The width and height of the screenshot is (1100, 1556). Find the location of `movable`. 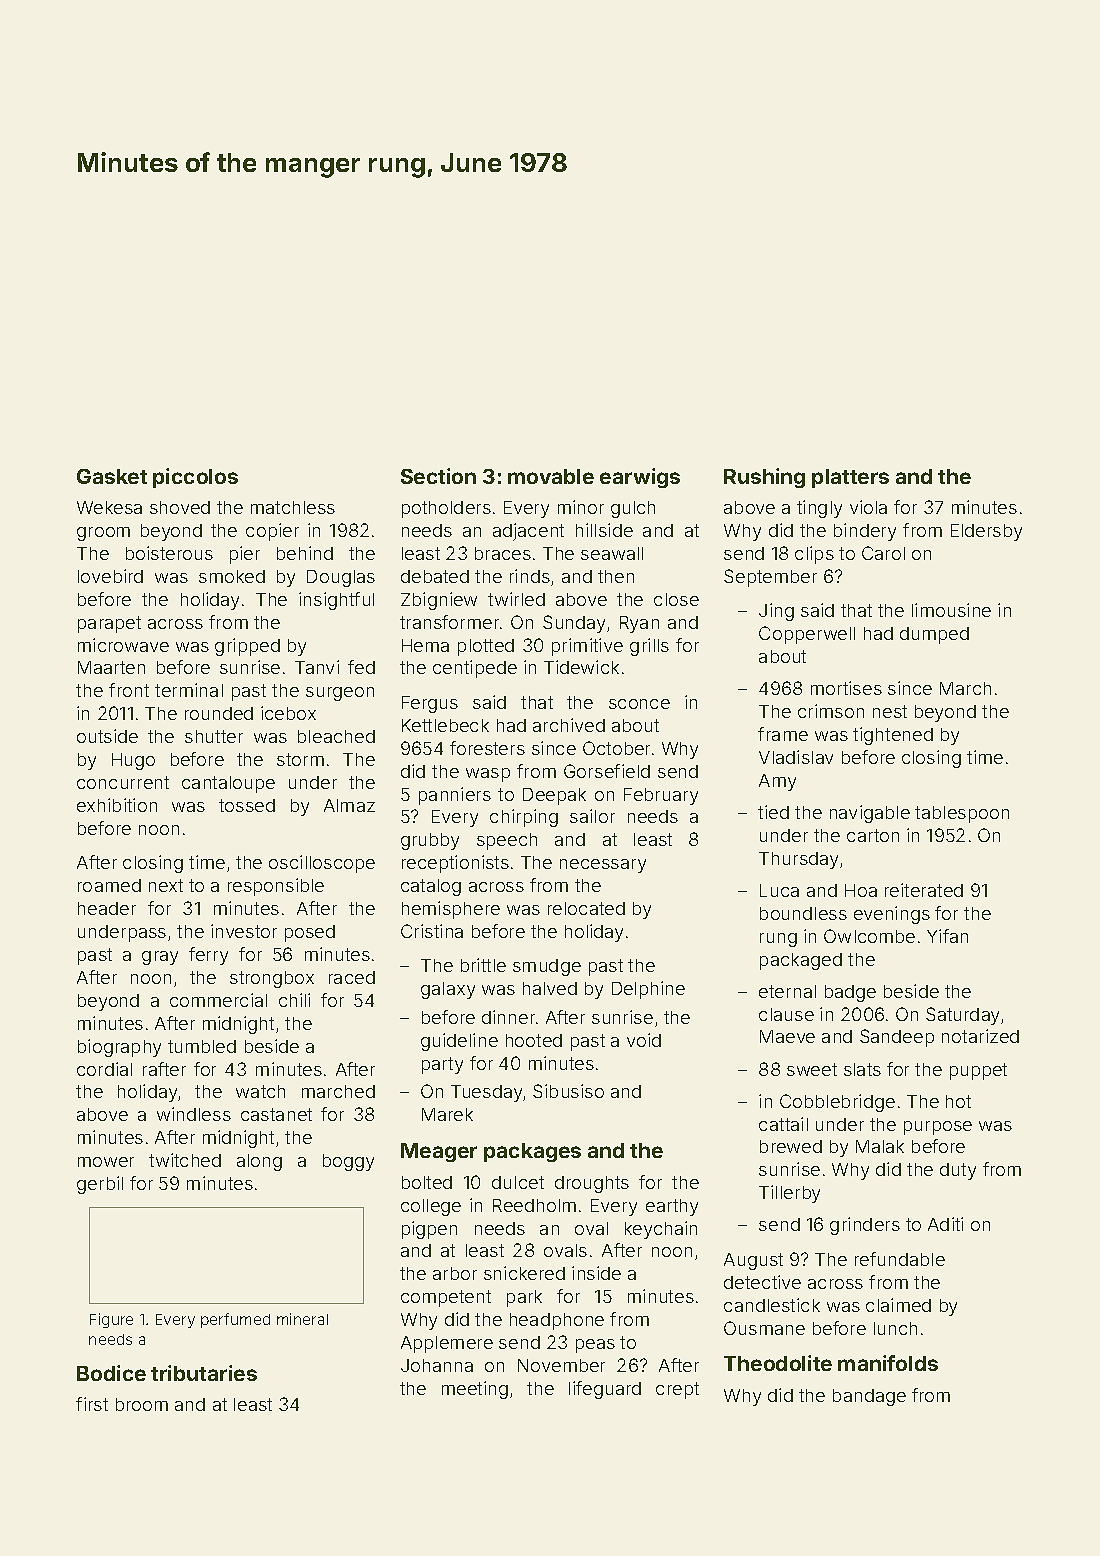

movable is located at coordinates (551, 476).
